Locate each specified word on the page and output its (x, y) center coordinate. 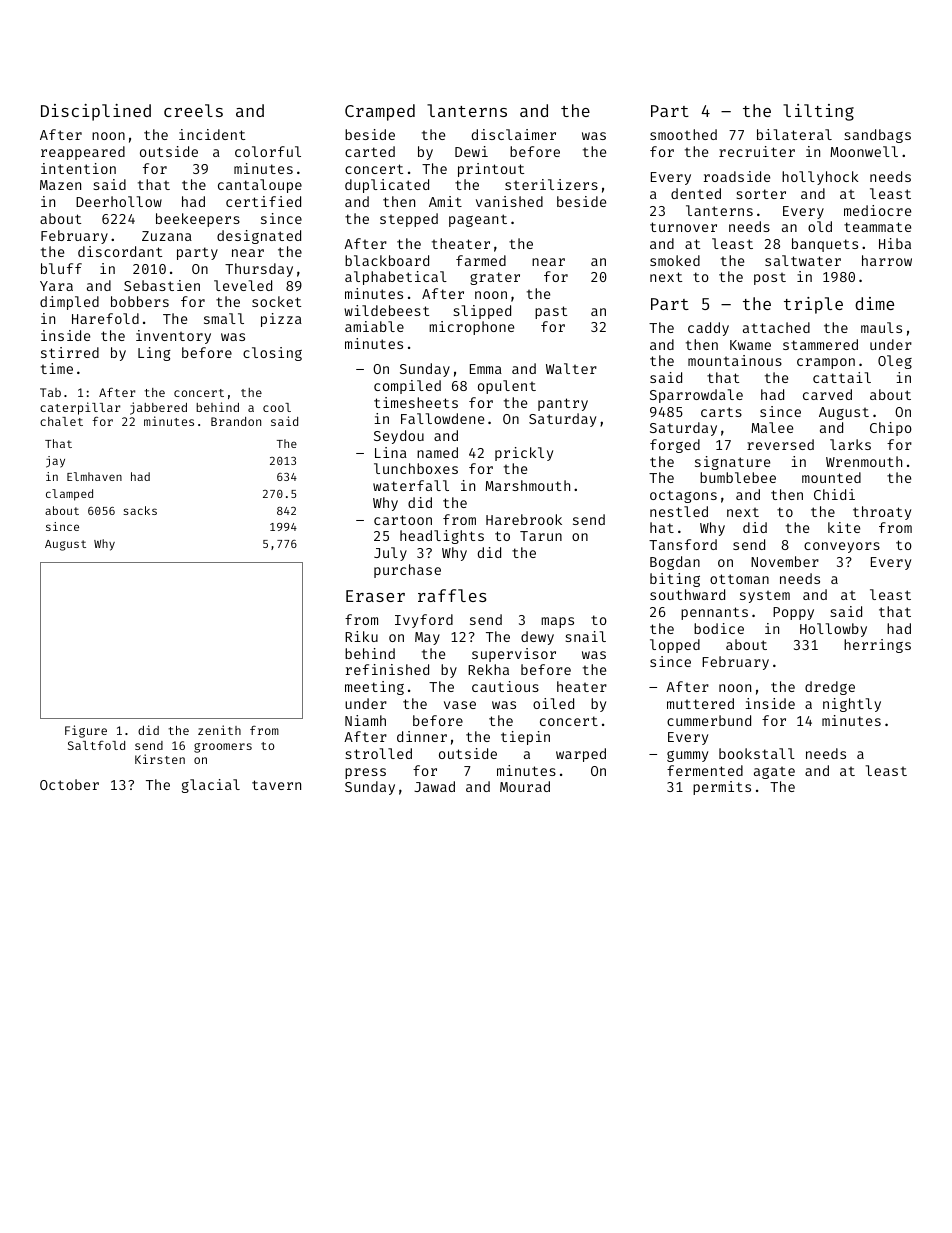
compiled (407, 387)
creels (193, 110)
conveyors (842, 547)
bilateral (794, 134)
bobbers (140, 301)
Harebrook (524, 519)
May (427, 638)
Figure (86, 731)
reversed (780, 444)
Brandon (236, 421)
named (437, 452)
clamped (69, 495)
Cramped (380, 112)
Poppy (793, 613)
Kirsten (160, 759)
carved (827, 394)
